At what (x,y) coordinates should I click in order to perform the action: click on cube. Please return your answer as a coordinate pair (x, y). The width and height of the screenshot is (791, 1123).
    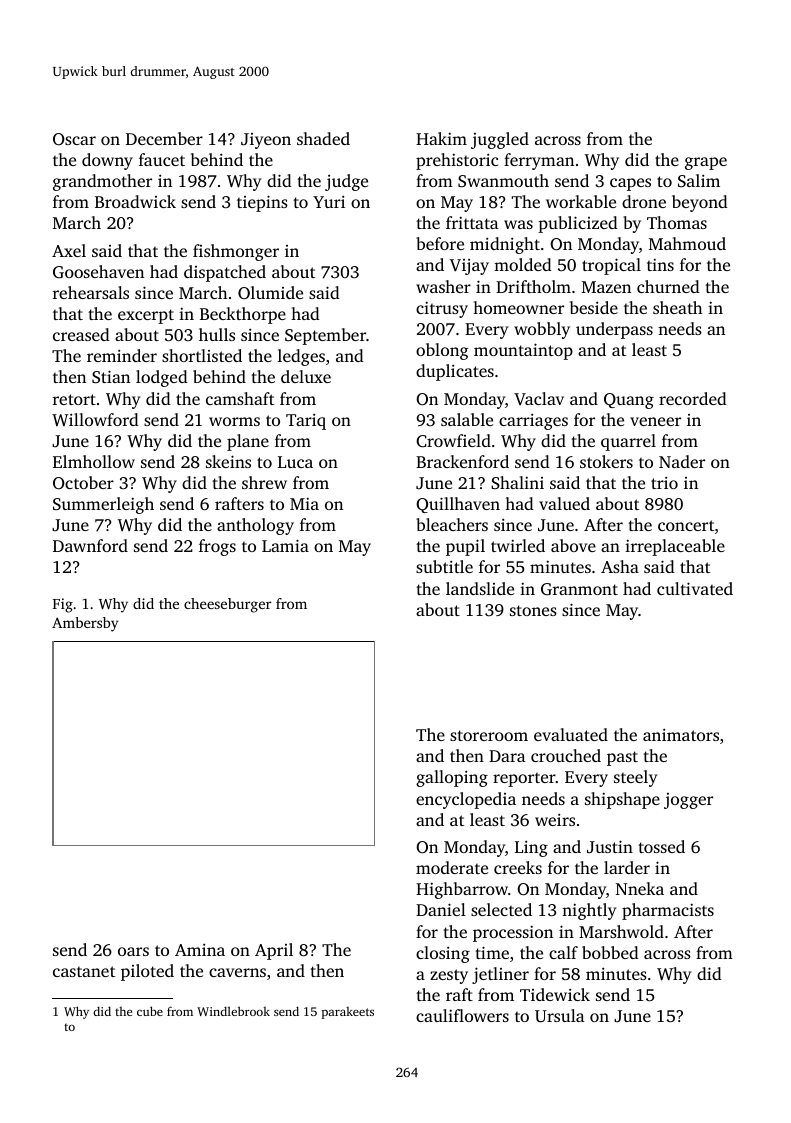
    Looking at the image, I should click on (150, 1011).
